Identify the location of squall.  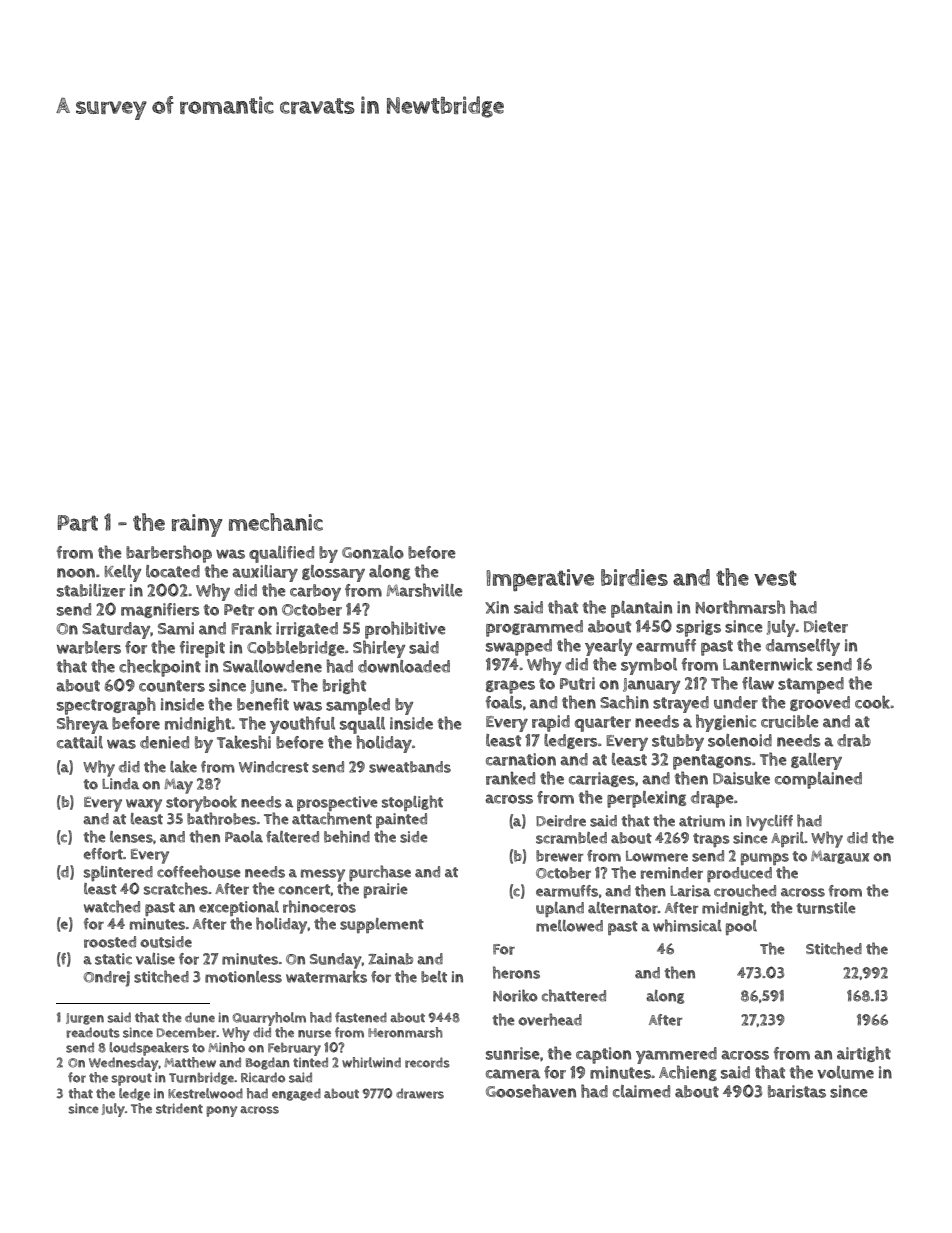
(362, 725).
